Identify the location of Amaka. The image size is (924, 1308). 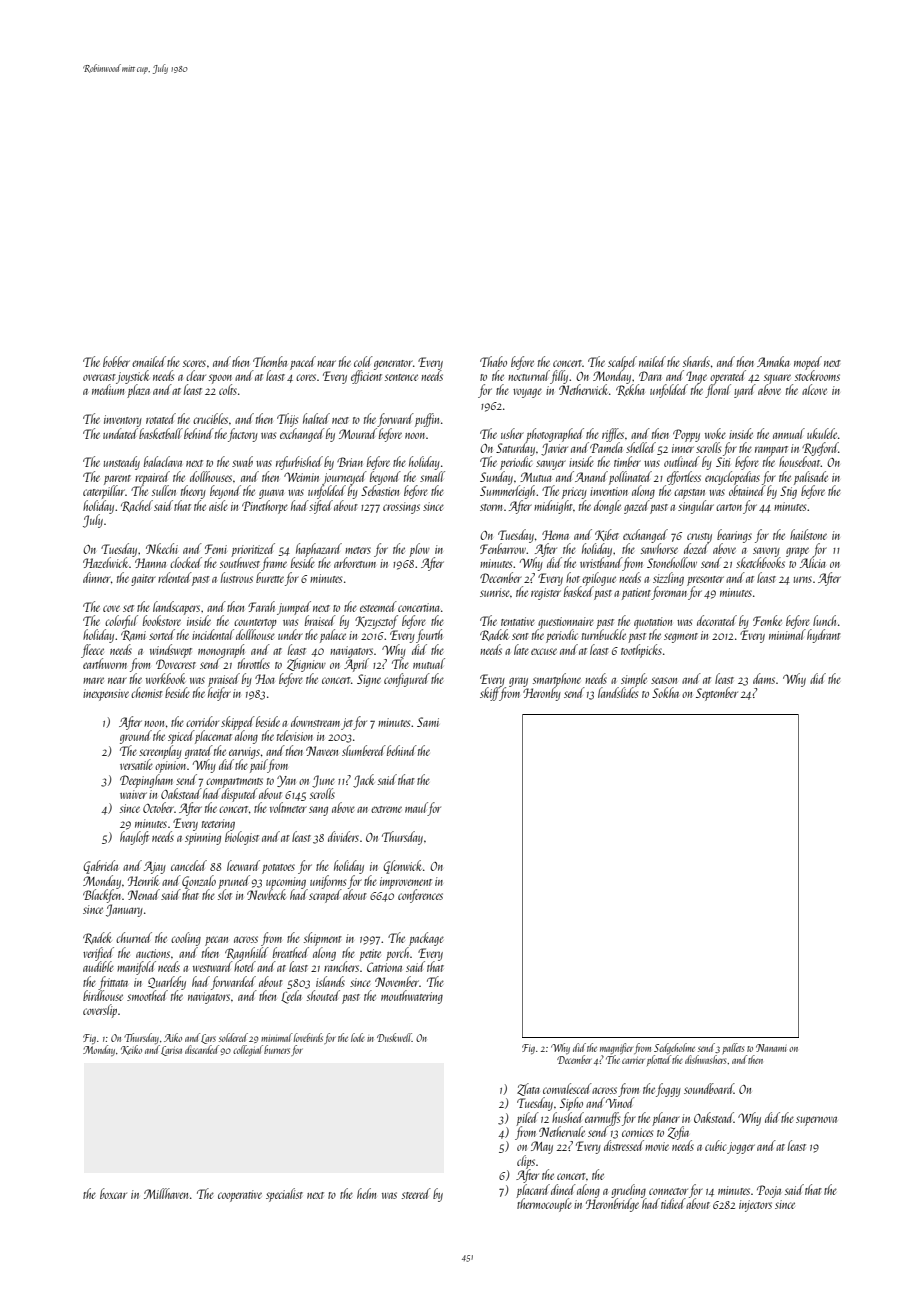
(773, 361).
